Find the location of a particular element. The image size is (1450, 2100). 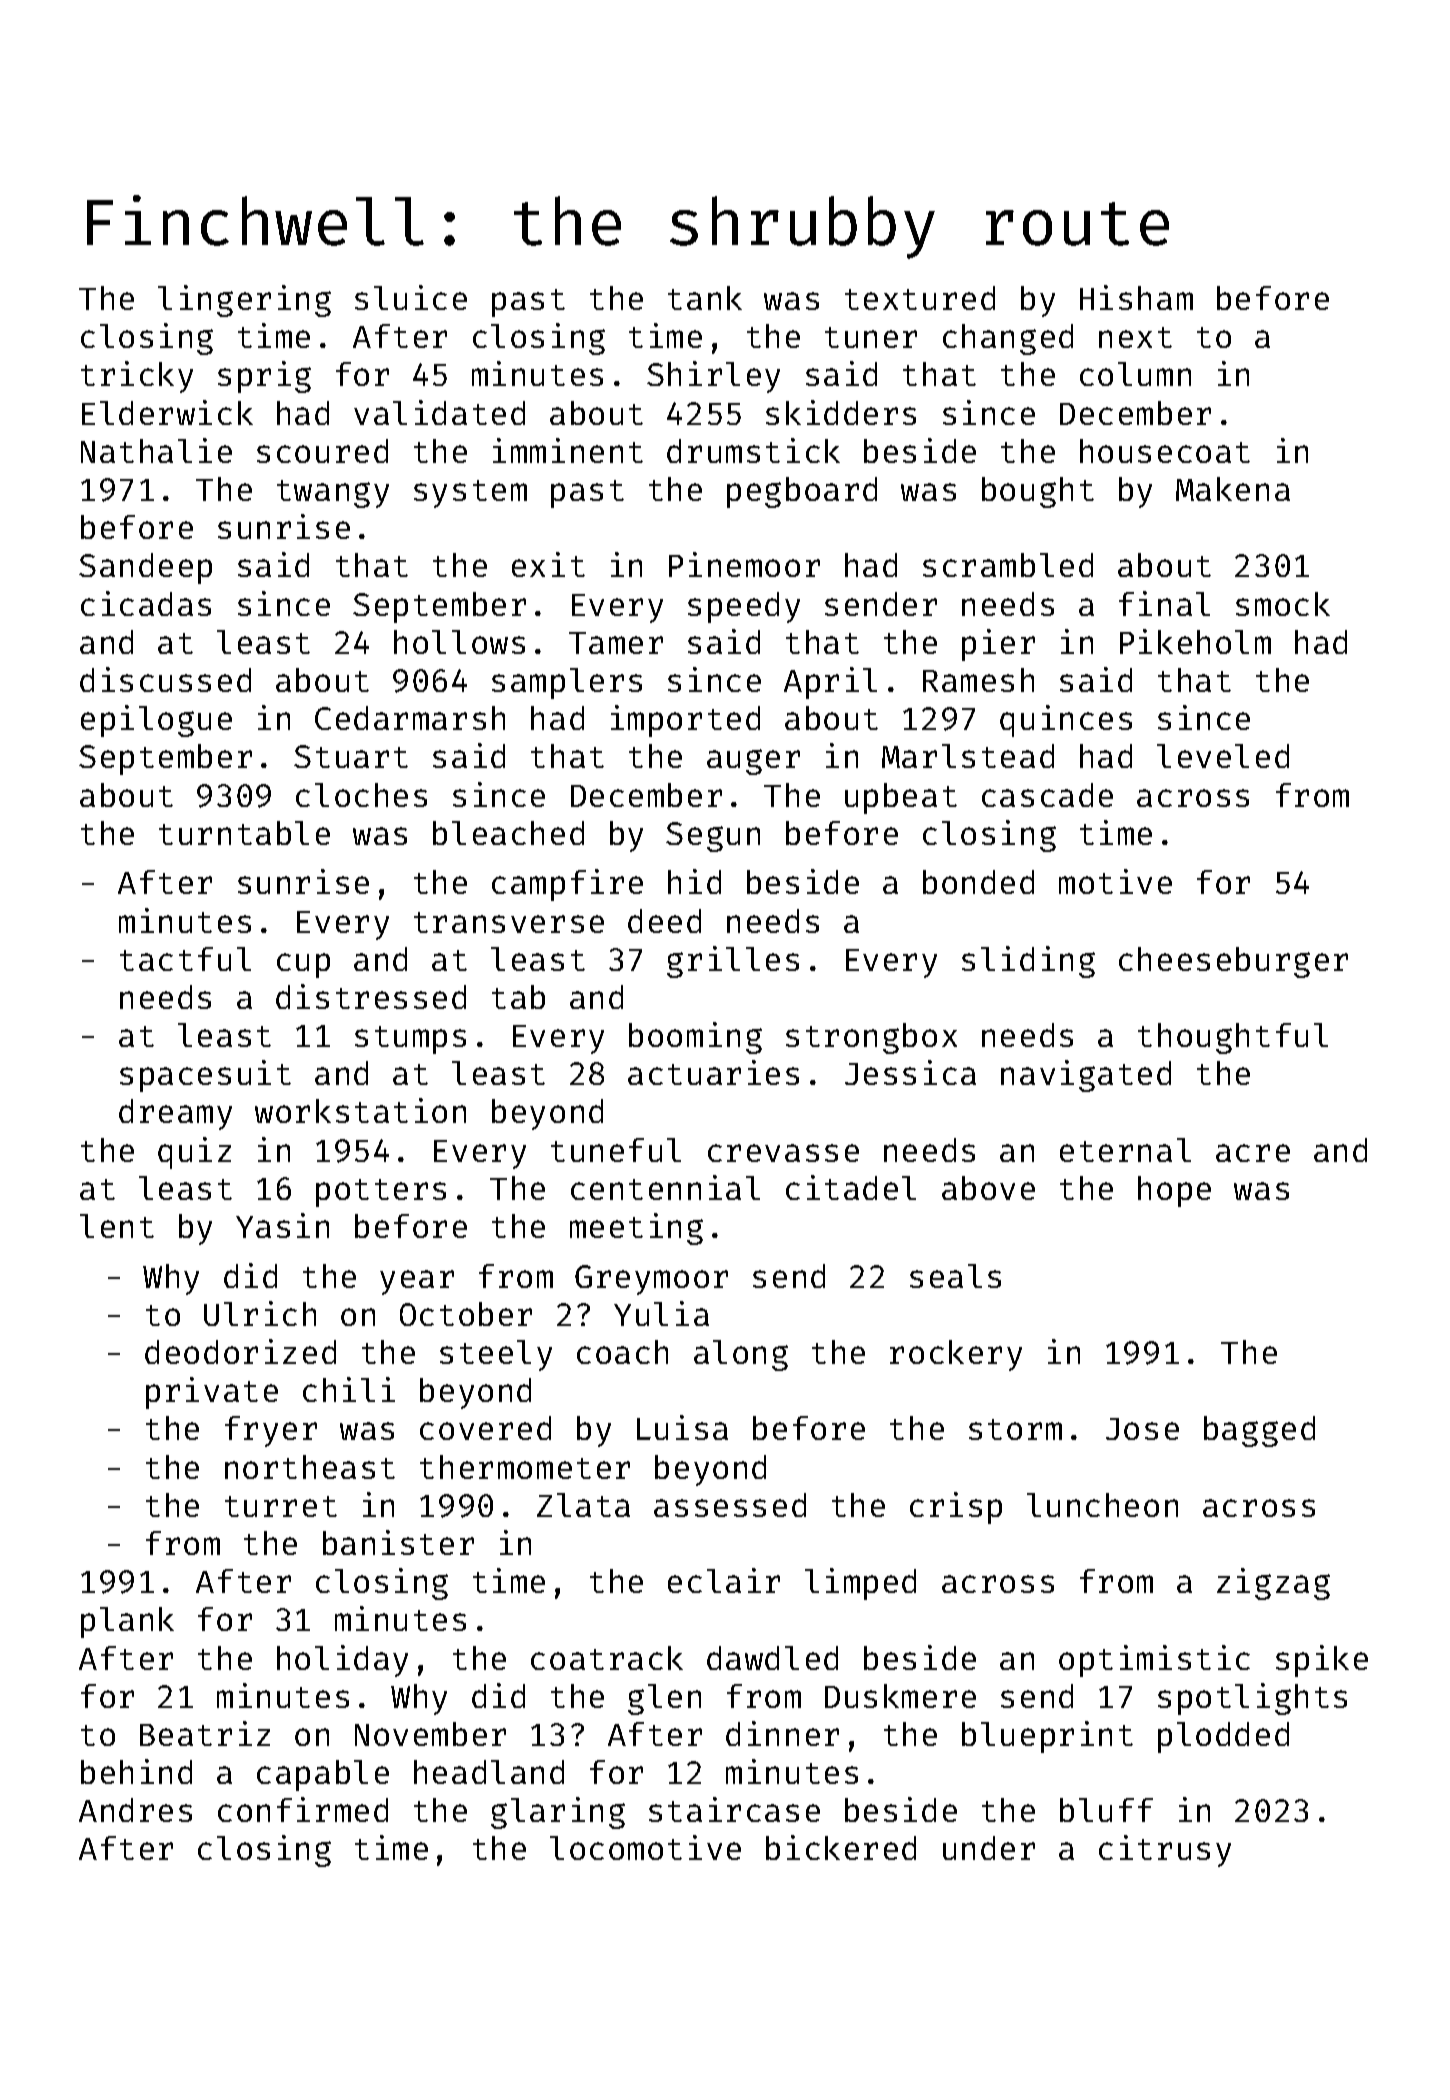

samplers is located at coordinates (567, 683).
